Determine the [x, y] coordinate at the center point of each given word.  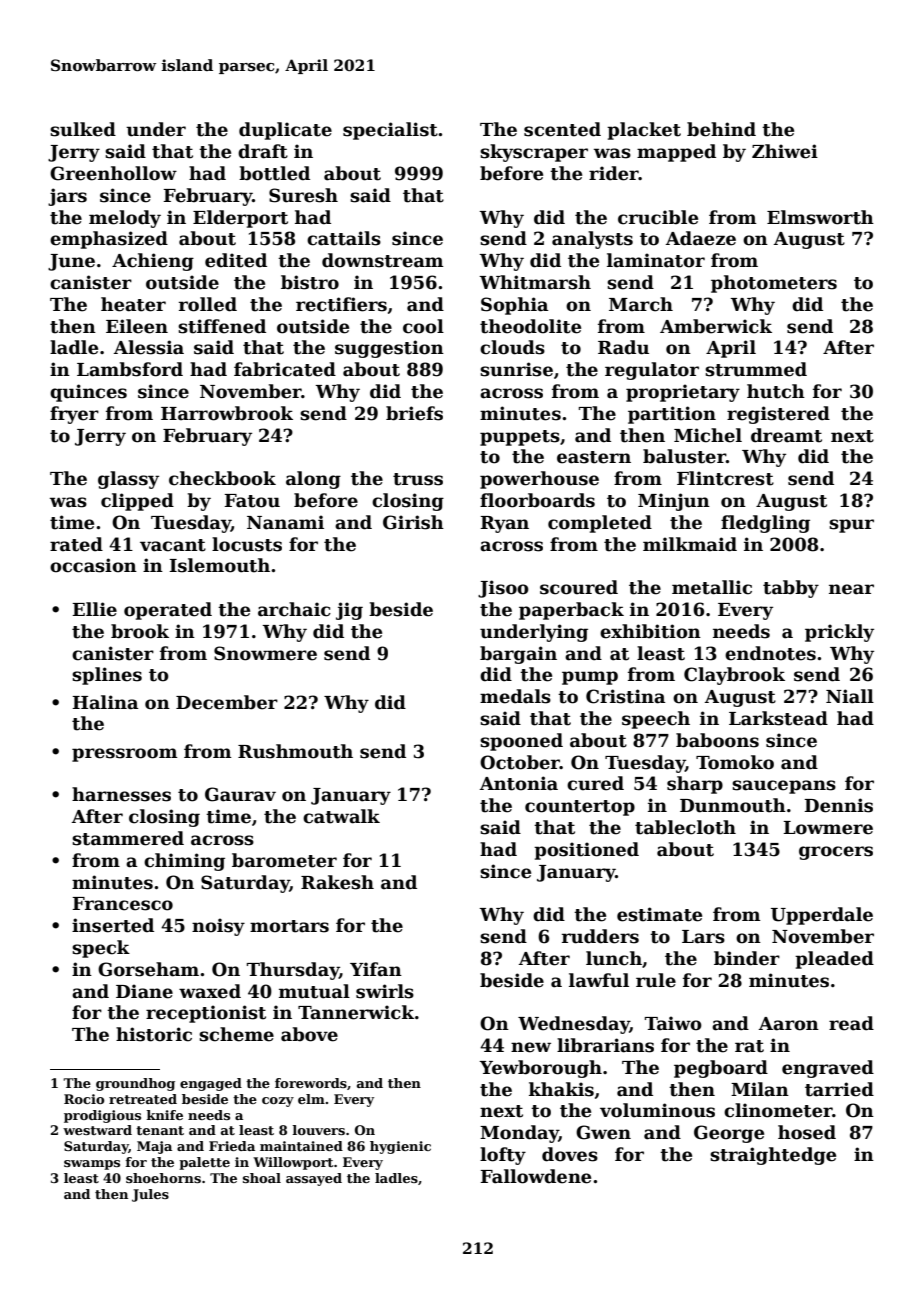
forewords [311, 1083]
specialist [390, 131]
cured [595, 783]
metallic [712, 587]
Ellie [94, 609]
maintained [301, 1146]
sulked [83, 129]
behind [721, 129]
